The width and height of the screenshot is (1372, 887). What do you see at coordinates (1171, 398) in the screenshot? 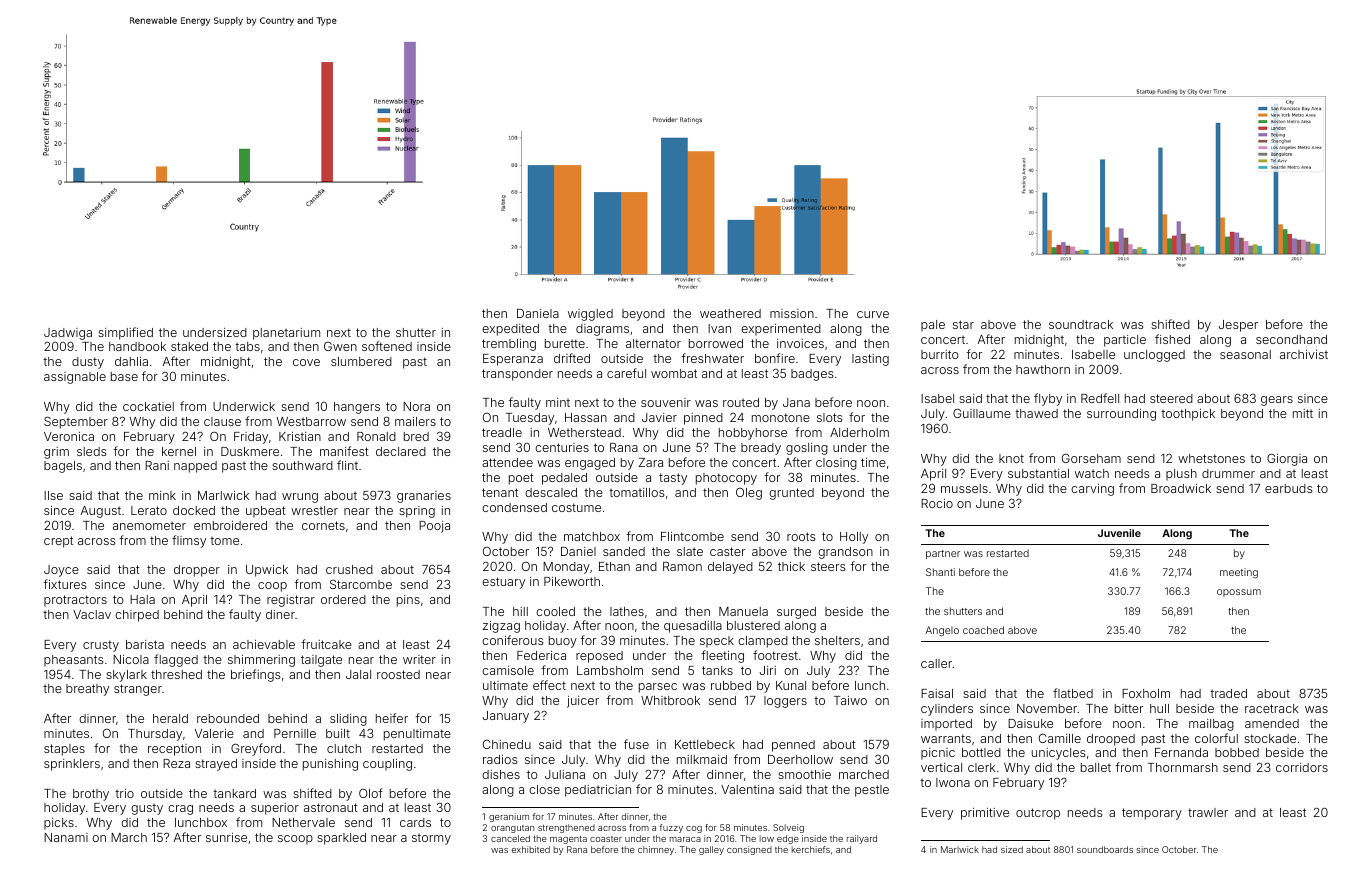
I see `steered` at bounding box center [1171, 398].
